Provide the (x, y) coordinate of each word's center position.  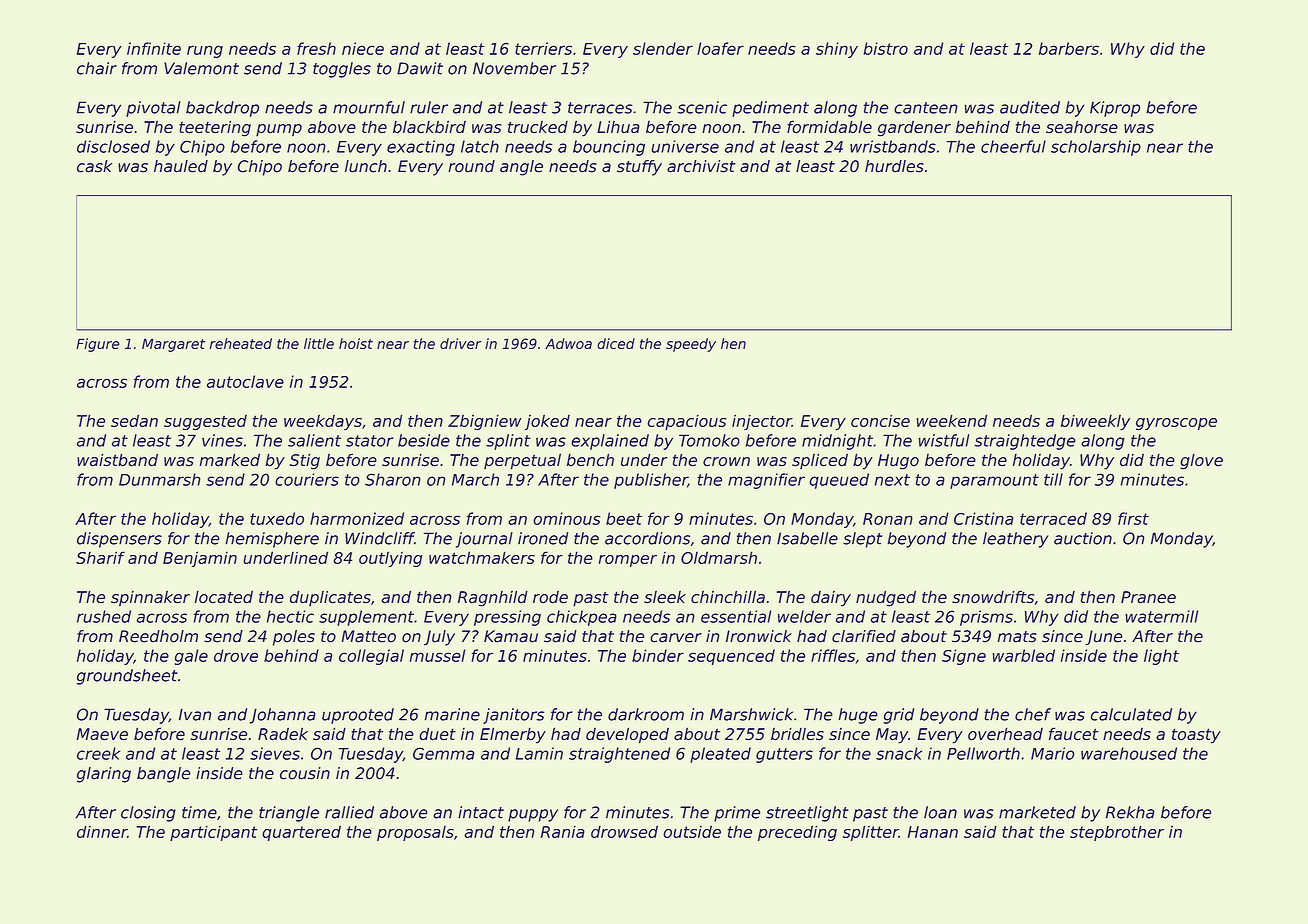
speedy (691, 345)
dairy (831, 599)
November (514, 68)
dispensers (119, 540)
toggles (342, 70)
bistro (886, 48)
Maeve (102, 734)
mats (1017, 637)
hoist (356, 343)
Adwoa (568, 343)
